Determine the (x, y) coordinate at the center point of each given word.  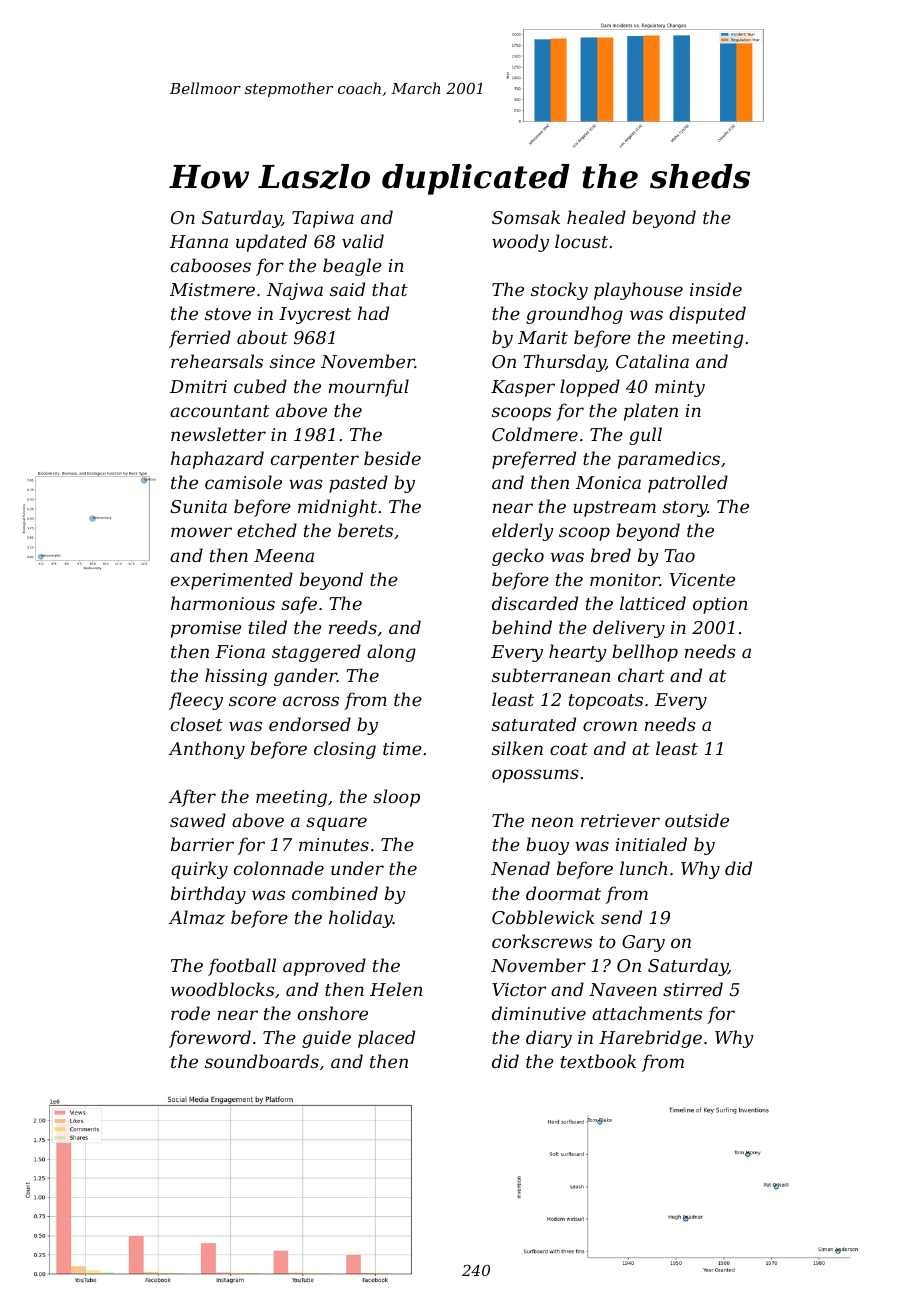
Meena (284, 555)
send (621, 917)
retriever (620, 820)
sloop (396, 798)
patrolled (688, 484)
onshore (333, 1013)
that (390, 289)
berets (365, 530)
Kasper (523, 388)
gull (645, 436)
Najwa (295, 291)
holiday (361, 919)
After (192, 798)
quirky (199, 870)
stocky (559, 291)
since (292, 361)
